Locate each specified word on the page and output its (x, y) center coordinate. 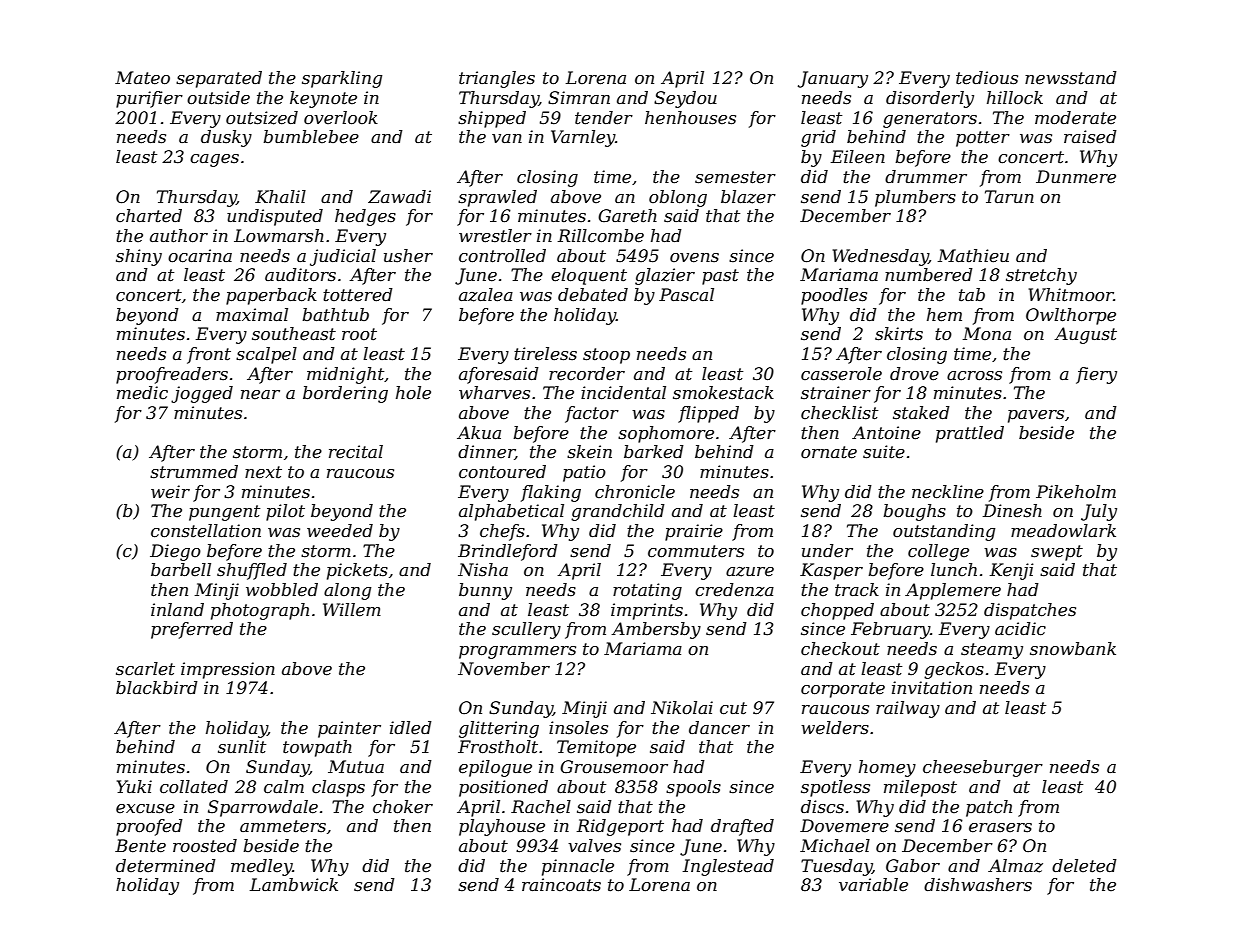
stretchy (1041, 276)
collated (194, 787)
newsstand (1071, 78)
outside (218, 98)
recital (356, 451)
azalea (486, 295)
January (833, 79)
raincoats (561, 884)
